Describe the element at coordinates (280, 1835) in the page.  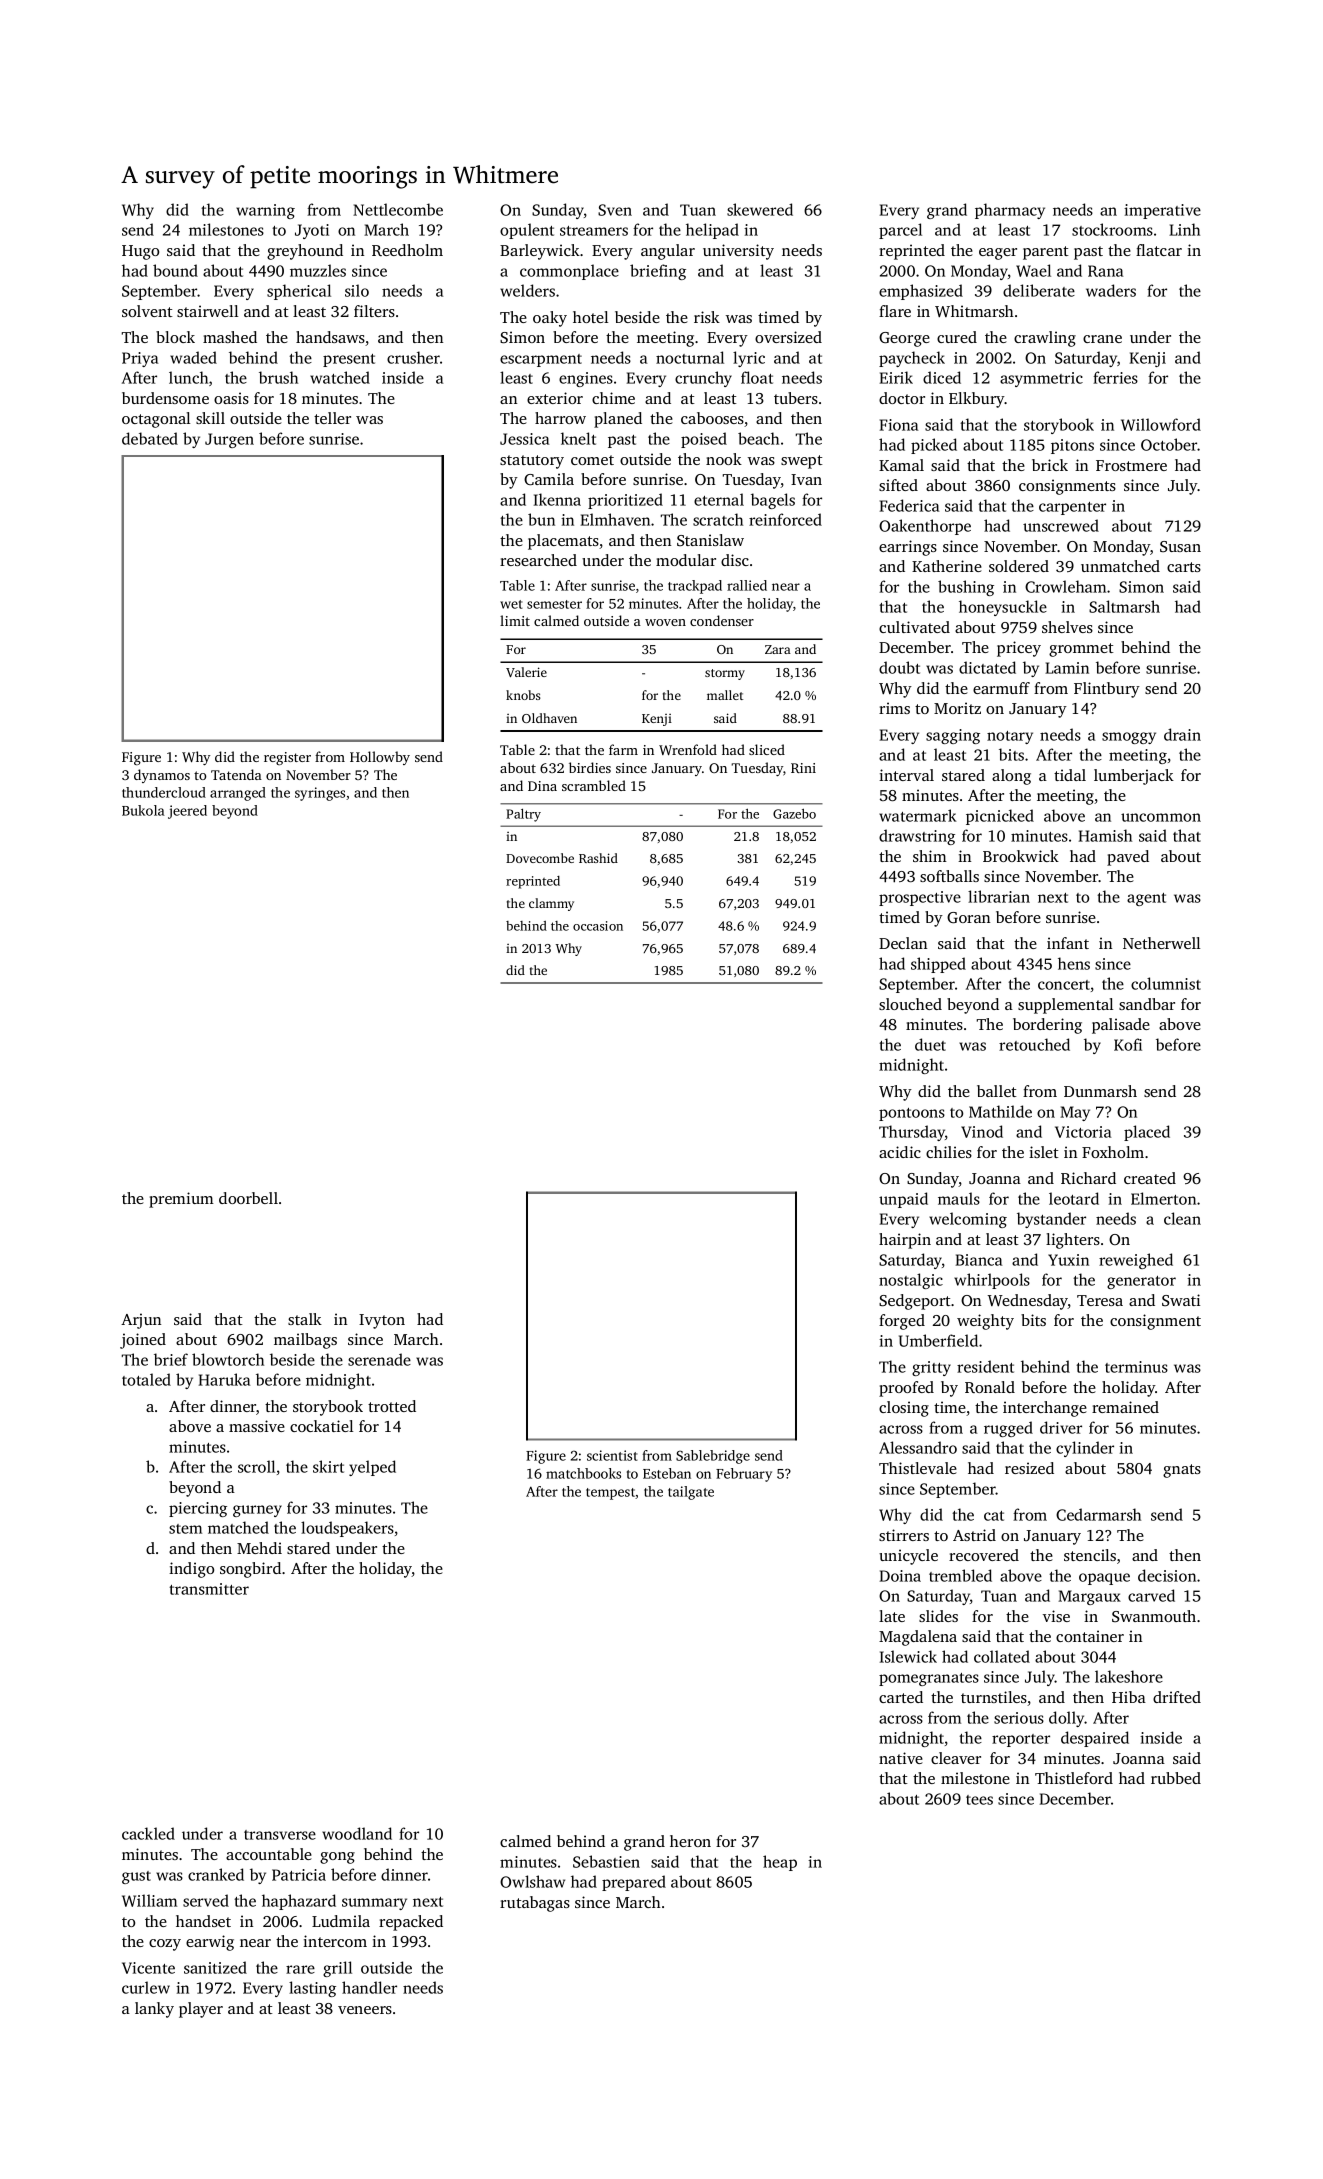
I see `transverse` at that location.
